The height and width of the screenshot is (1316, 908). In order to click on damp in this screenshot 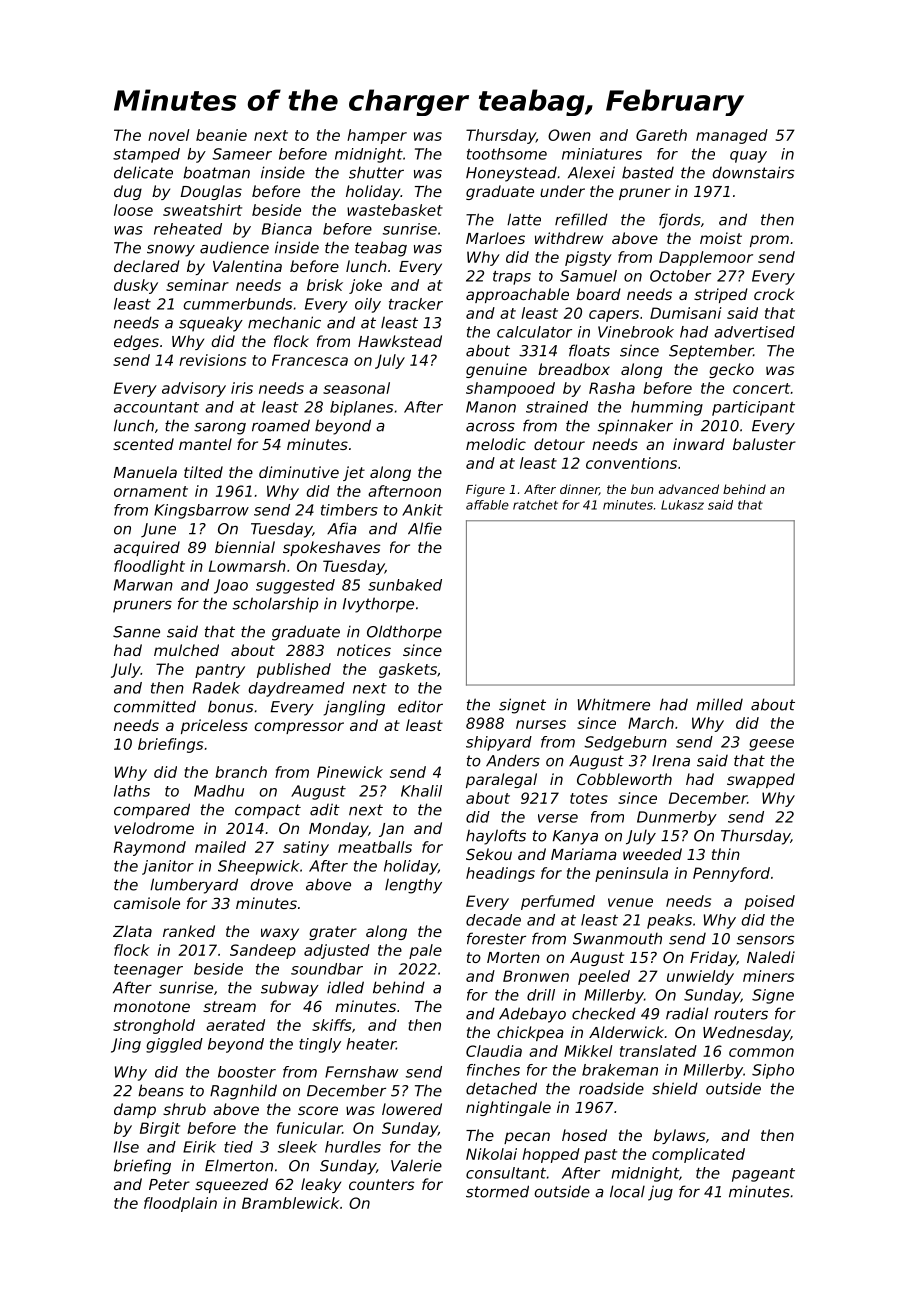, I will do `click(135, 1110)`.
